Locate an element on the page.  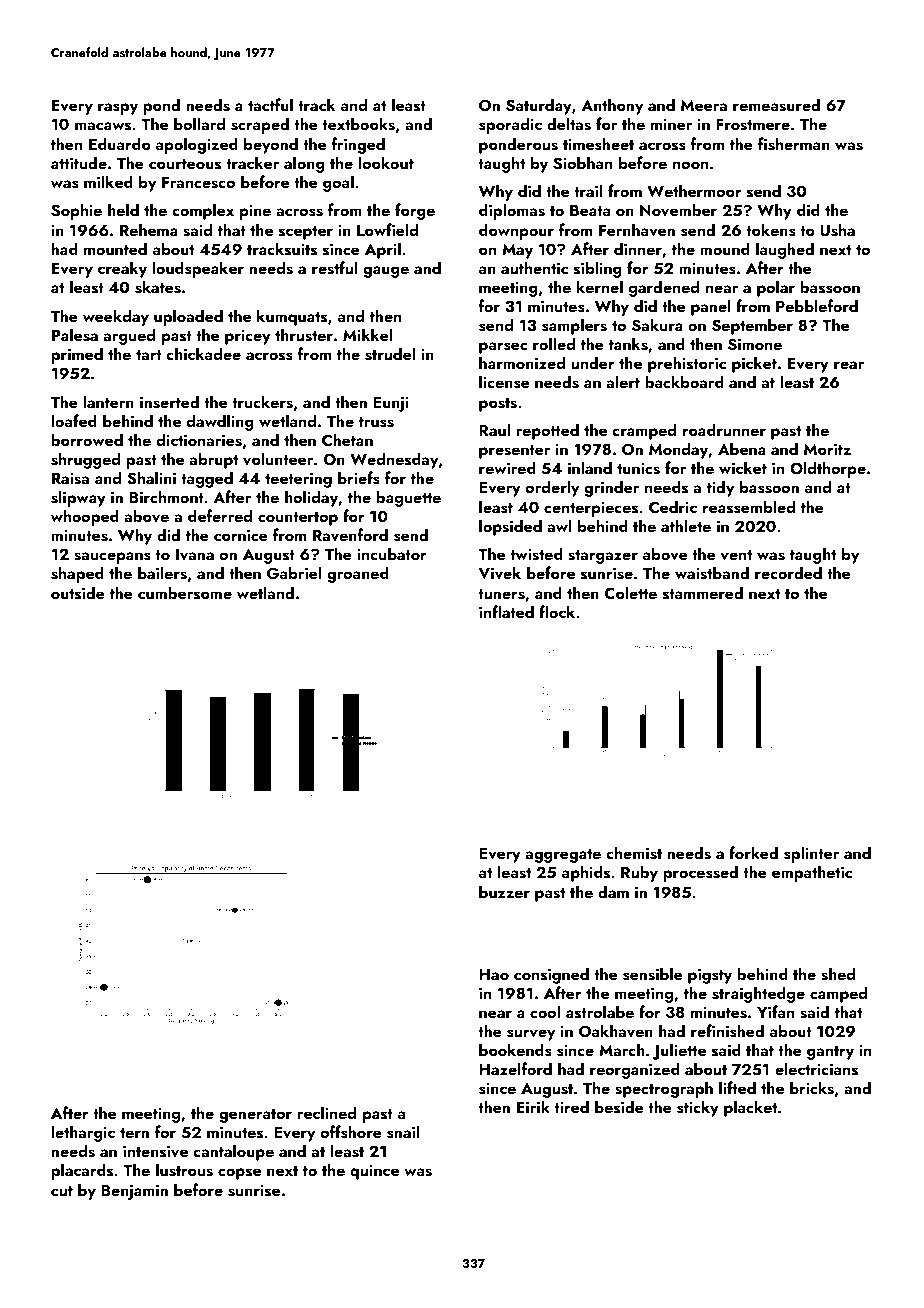
quince is located at coordinates (374, 1172).
